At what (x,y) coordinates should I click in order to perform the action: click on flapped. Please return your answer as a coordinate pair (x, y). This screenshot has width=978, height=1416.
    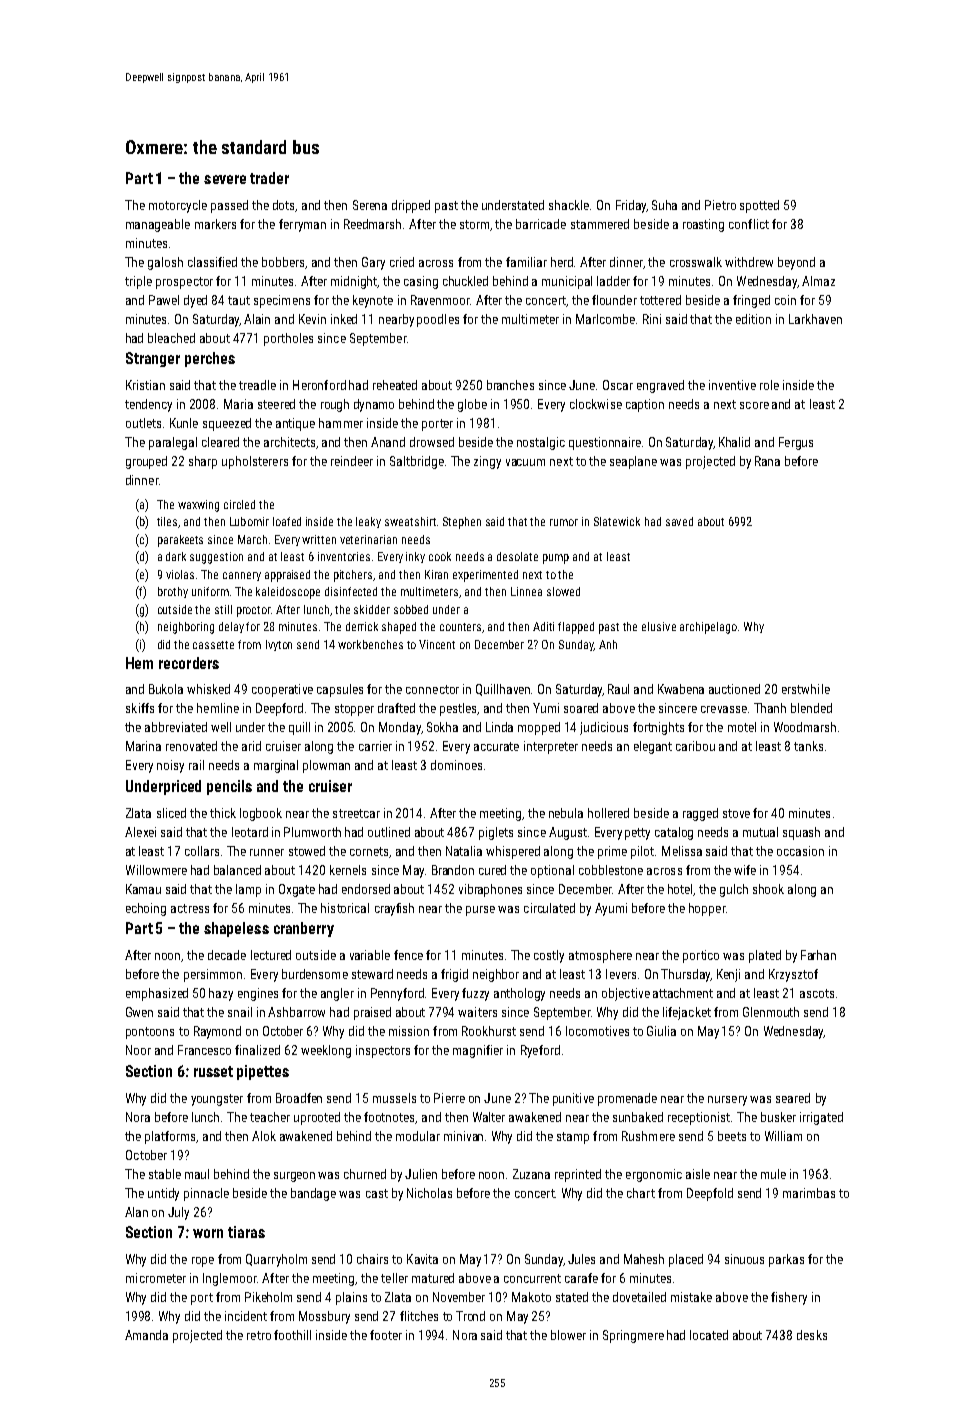
    Looking at the image, I should click on (576, 628).
